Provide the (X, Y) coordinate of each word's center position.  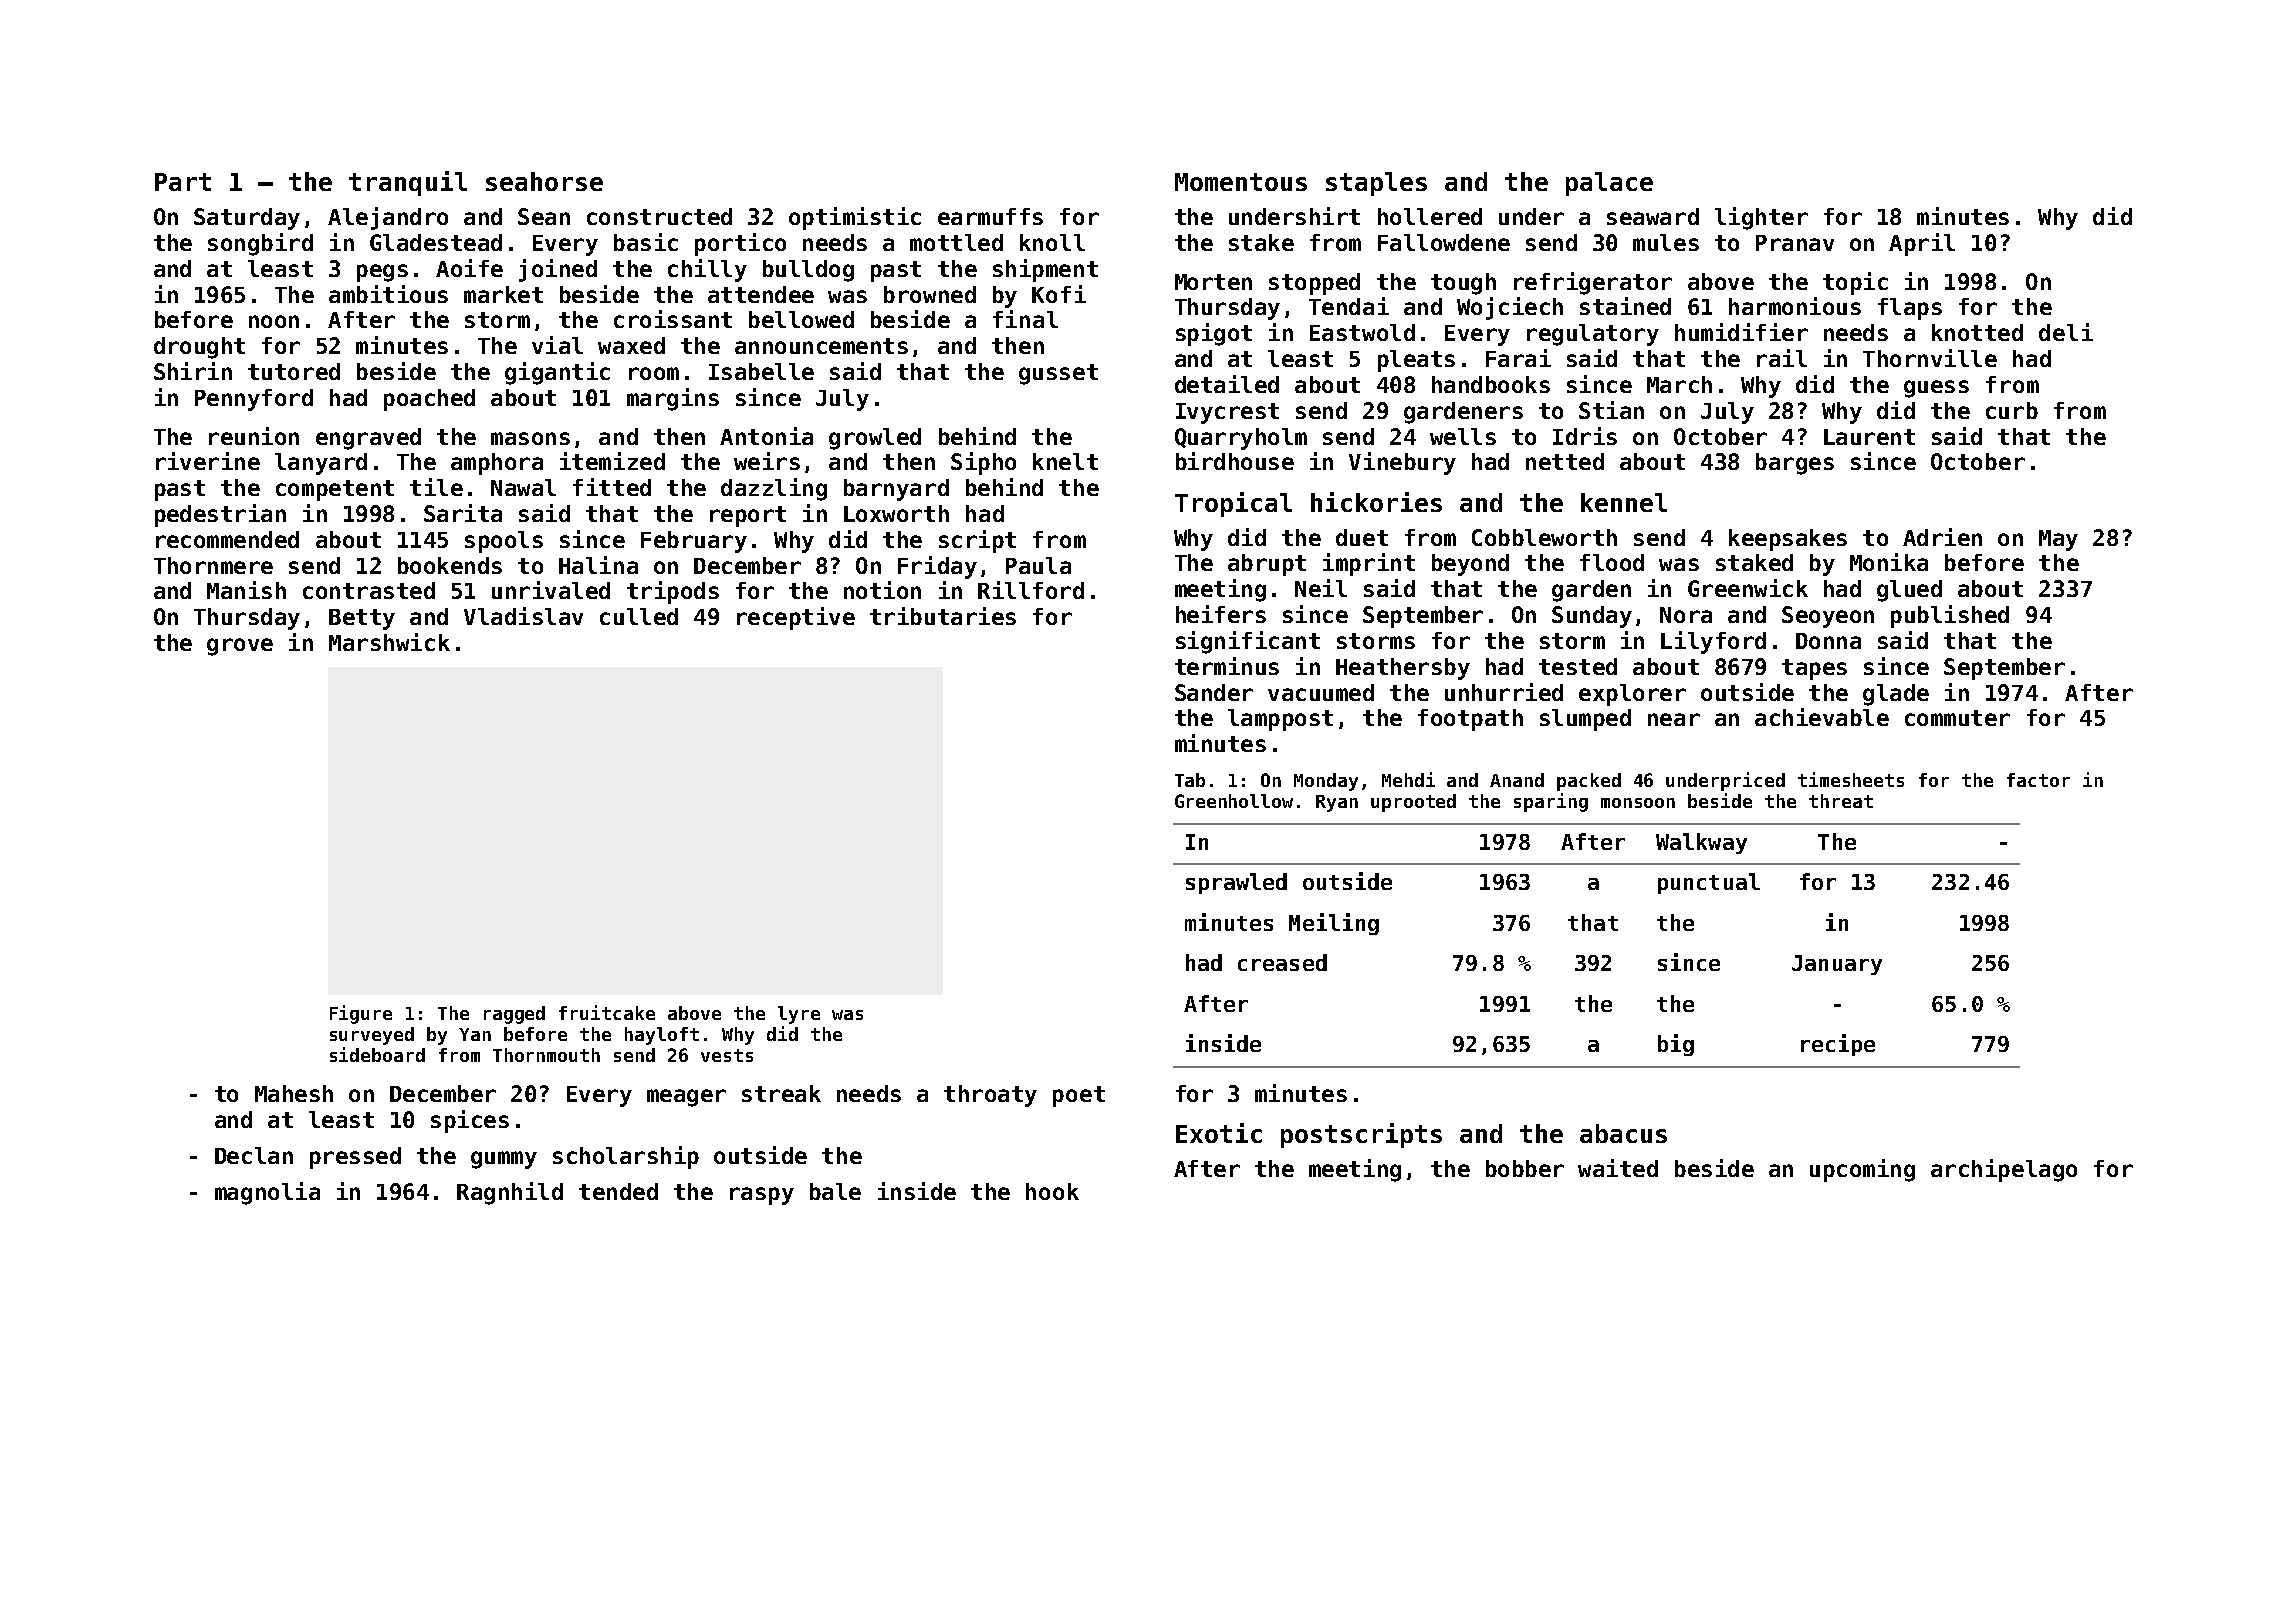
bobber (1525, 1168)
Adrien (1942, 537)
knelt (1065, 461)
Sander (1214, 692)
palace (1609, 184)
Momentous (1241, 182)
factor (2038, 780)
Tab (1190, 780)
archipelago (2004, 1170)
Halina (598, 565)
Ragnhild (510, 1193)
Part (183, 182)
